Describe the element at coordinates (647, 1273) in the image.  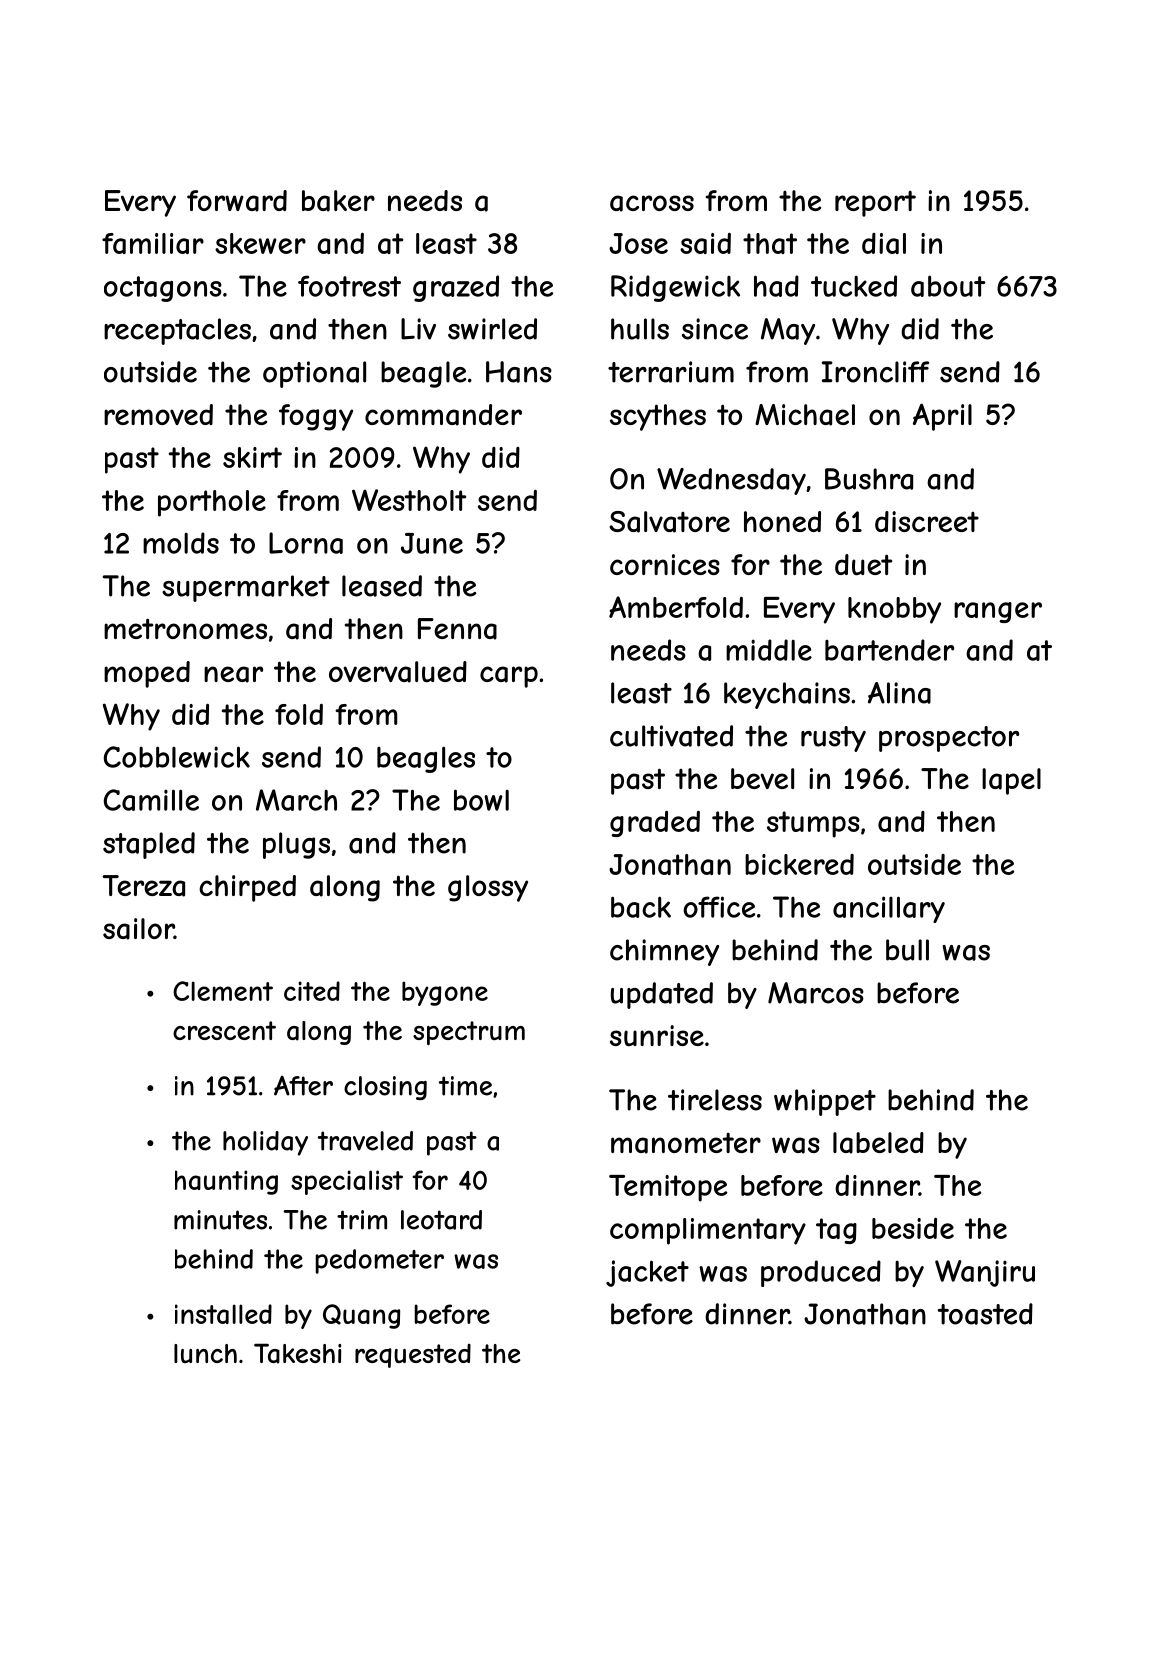
I see `jacket` at that location.
